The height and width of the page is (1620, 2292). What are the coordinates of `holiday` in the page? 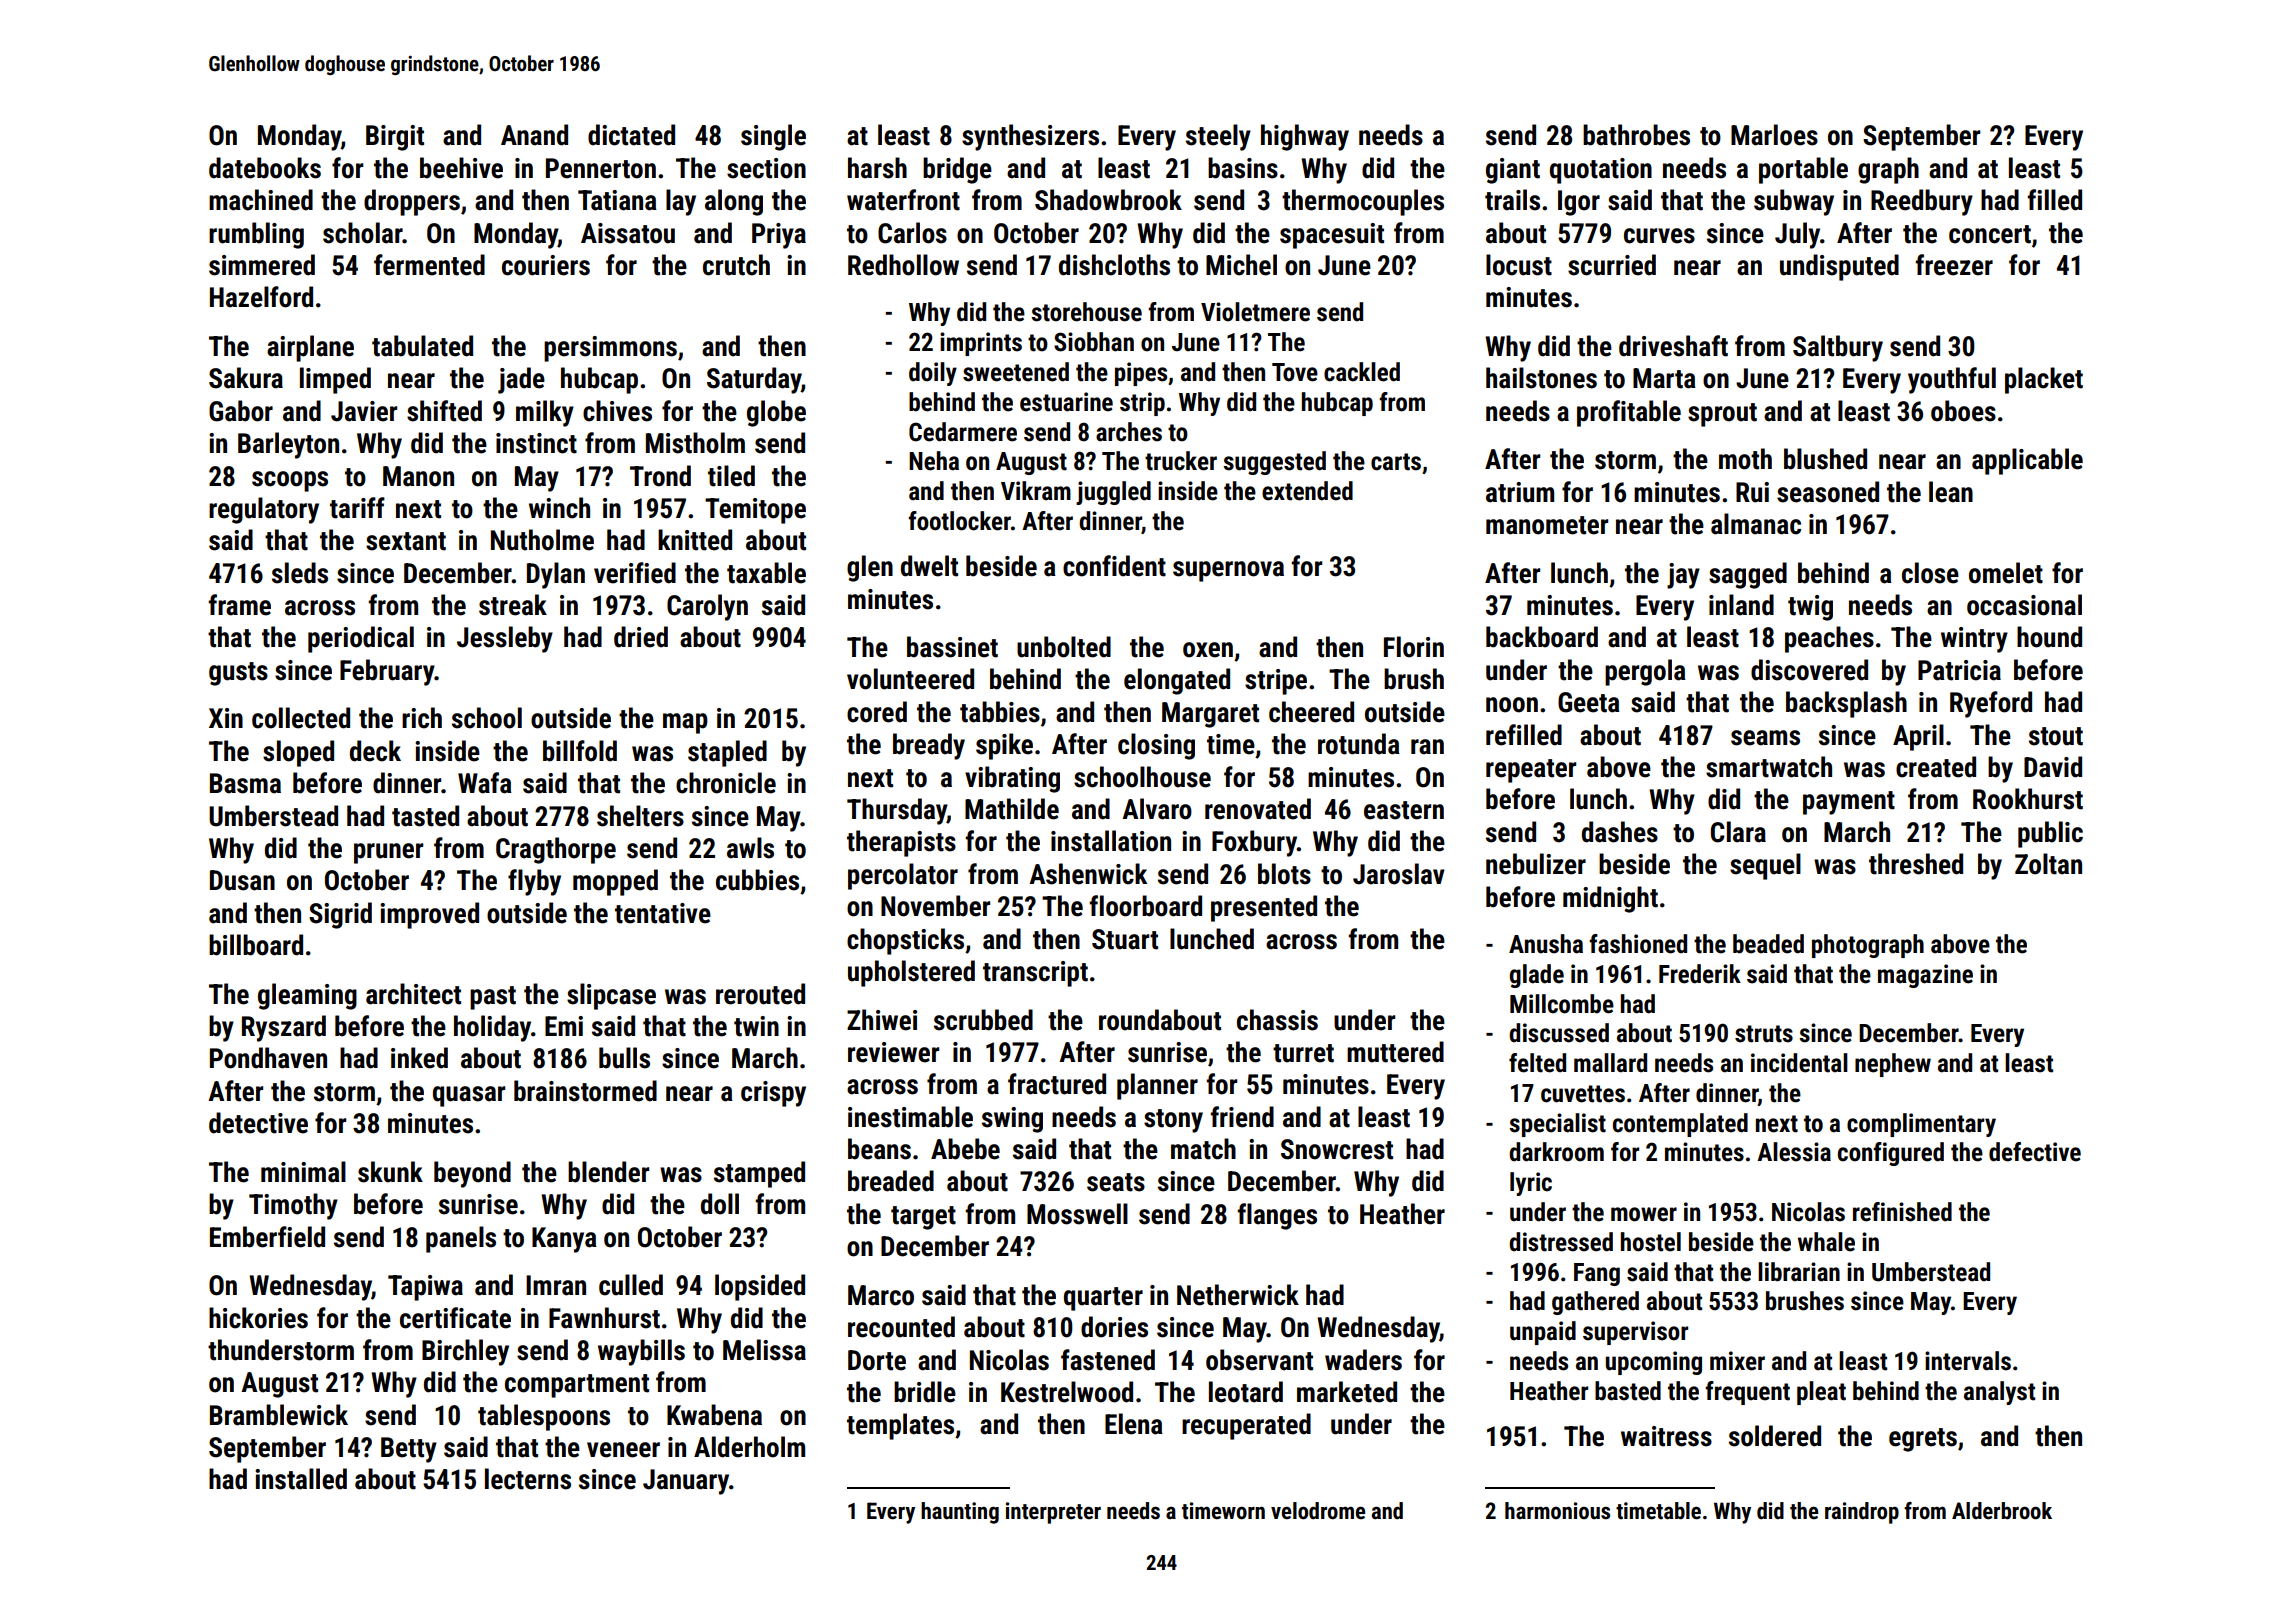 It's located at (492, 1028).
